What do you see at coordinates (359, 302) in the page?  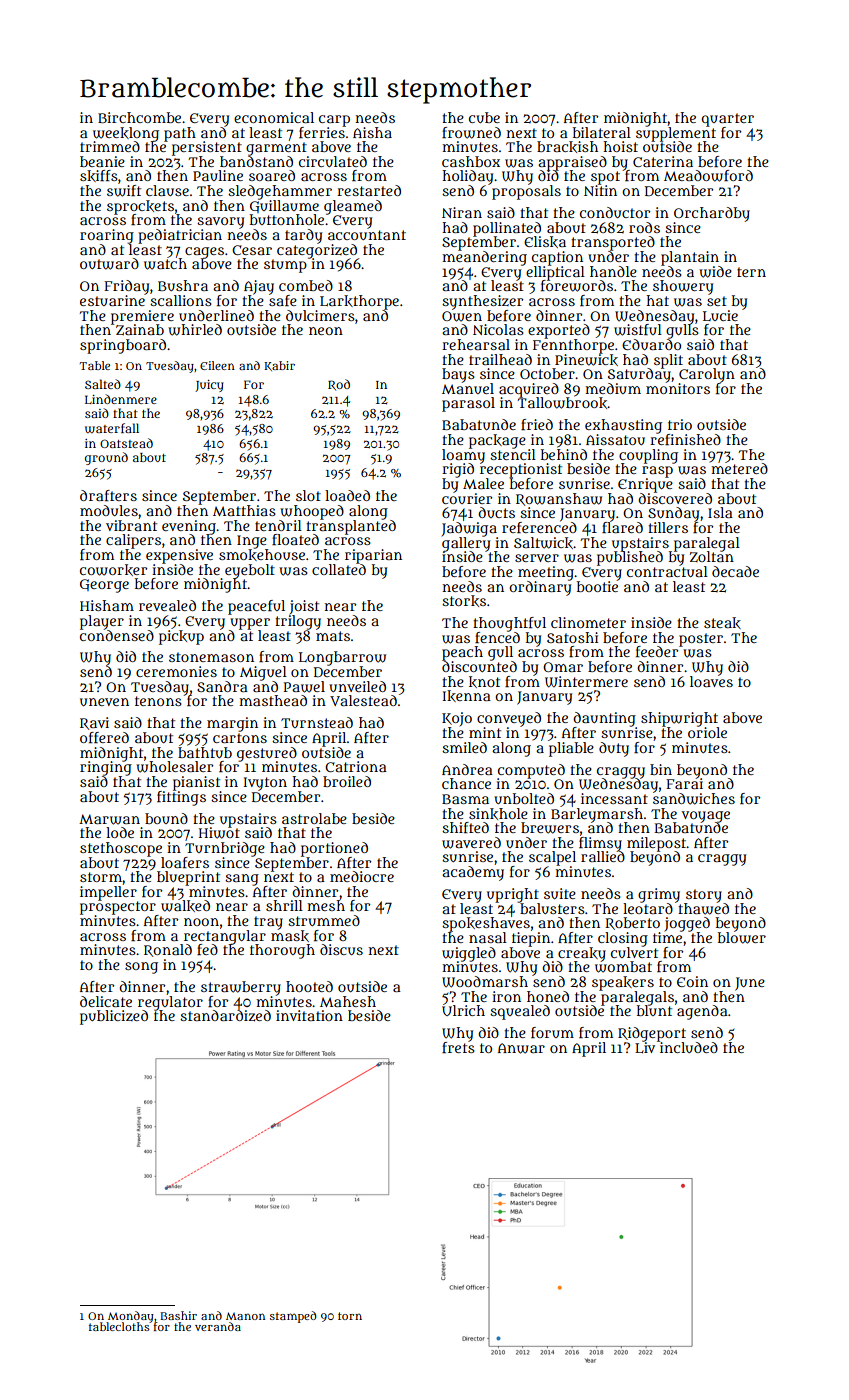 I see `Larkthorpe` at bounding box center [359, 302].
